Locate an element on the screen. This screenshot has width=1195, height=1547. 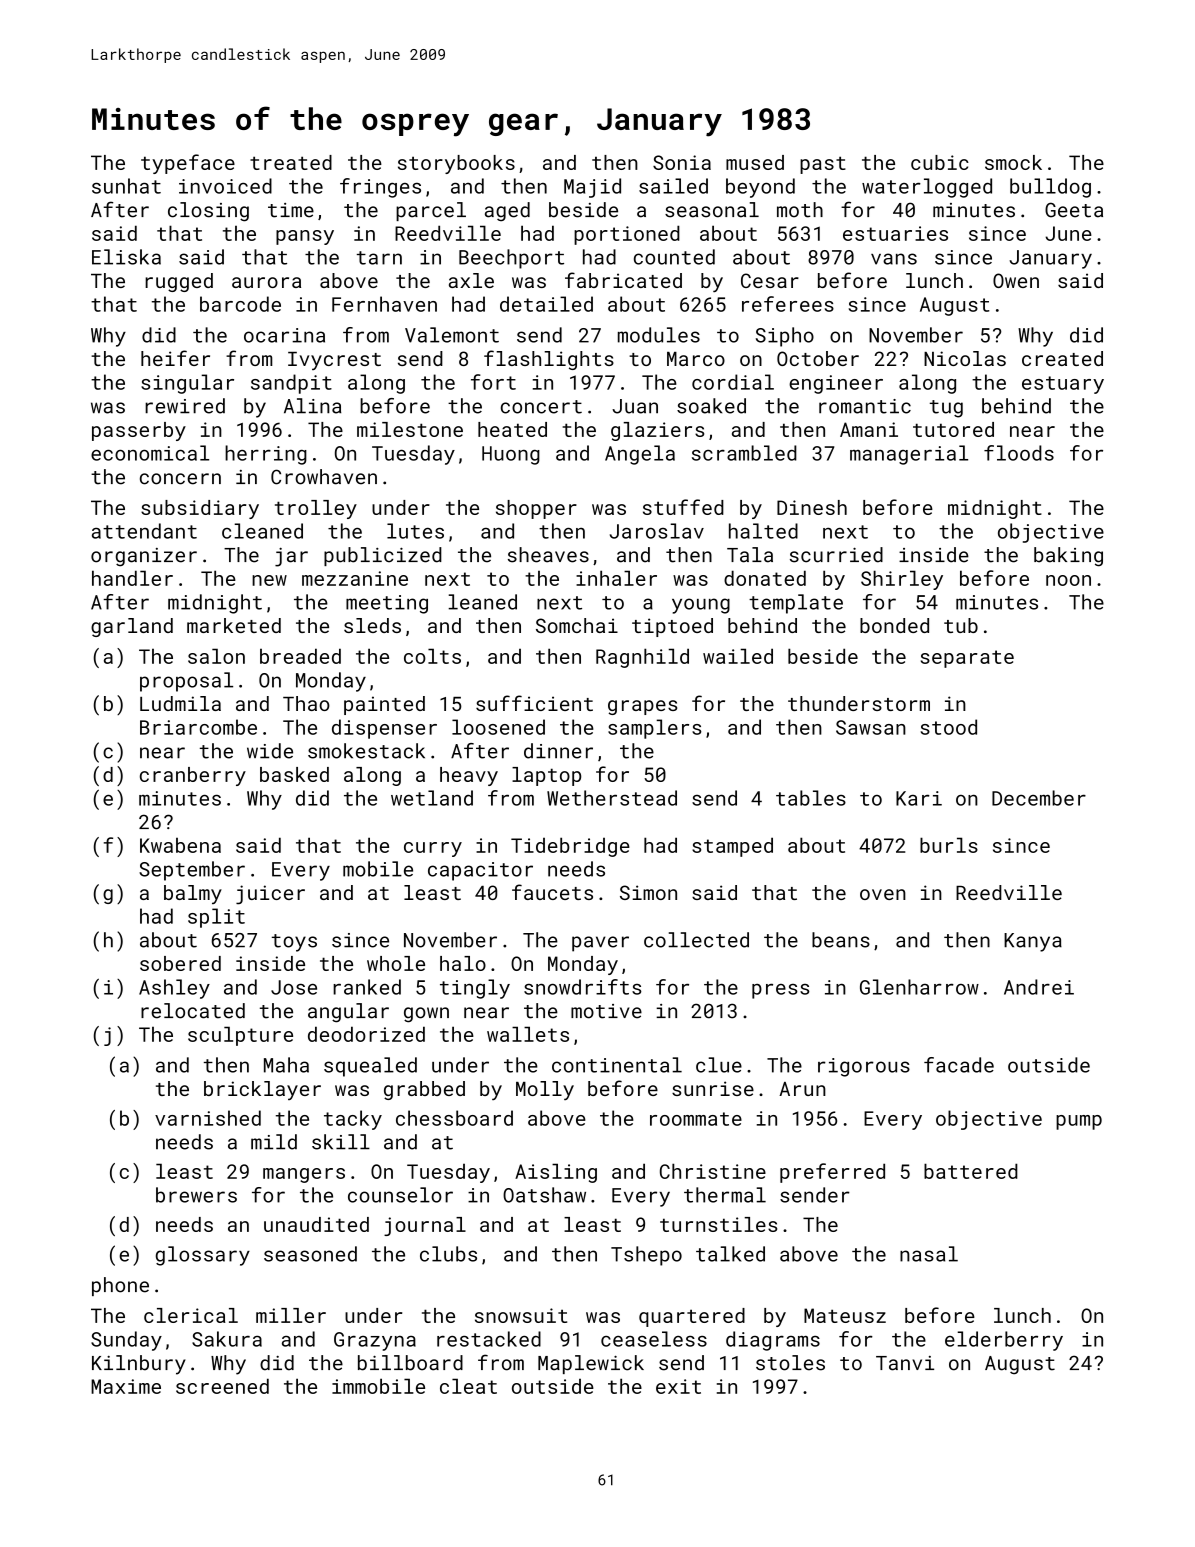
pump is located at coordinates (1079, 1122).
